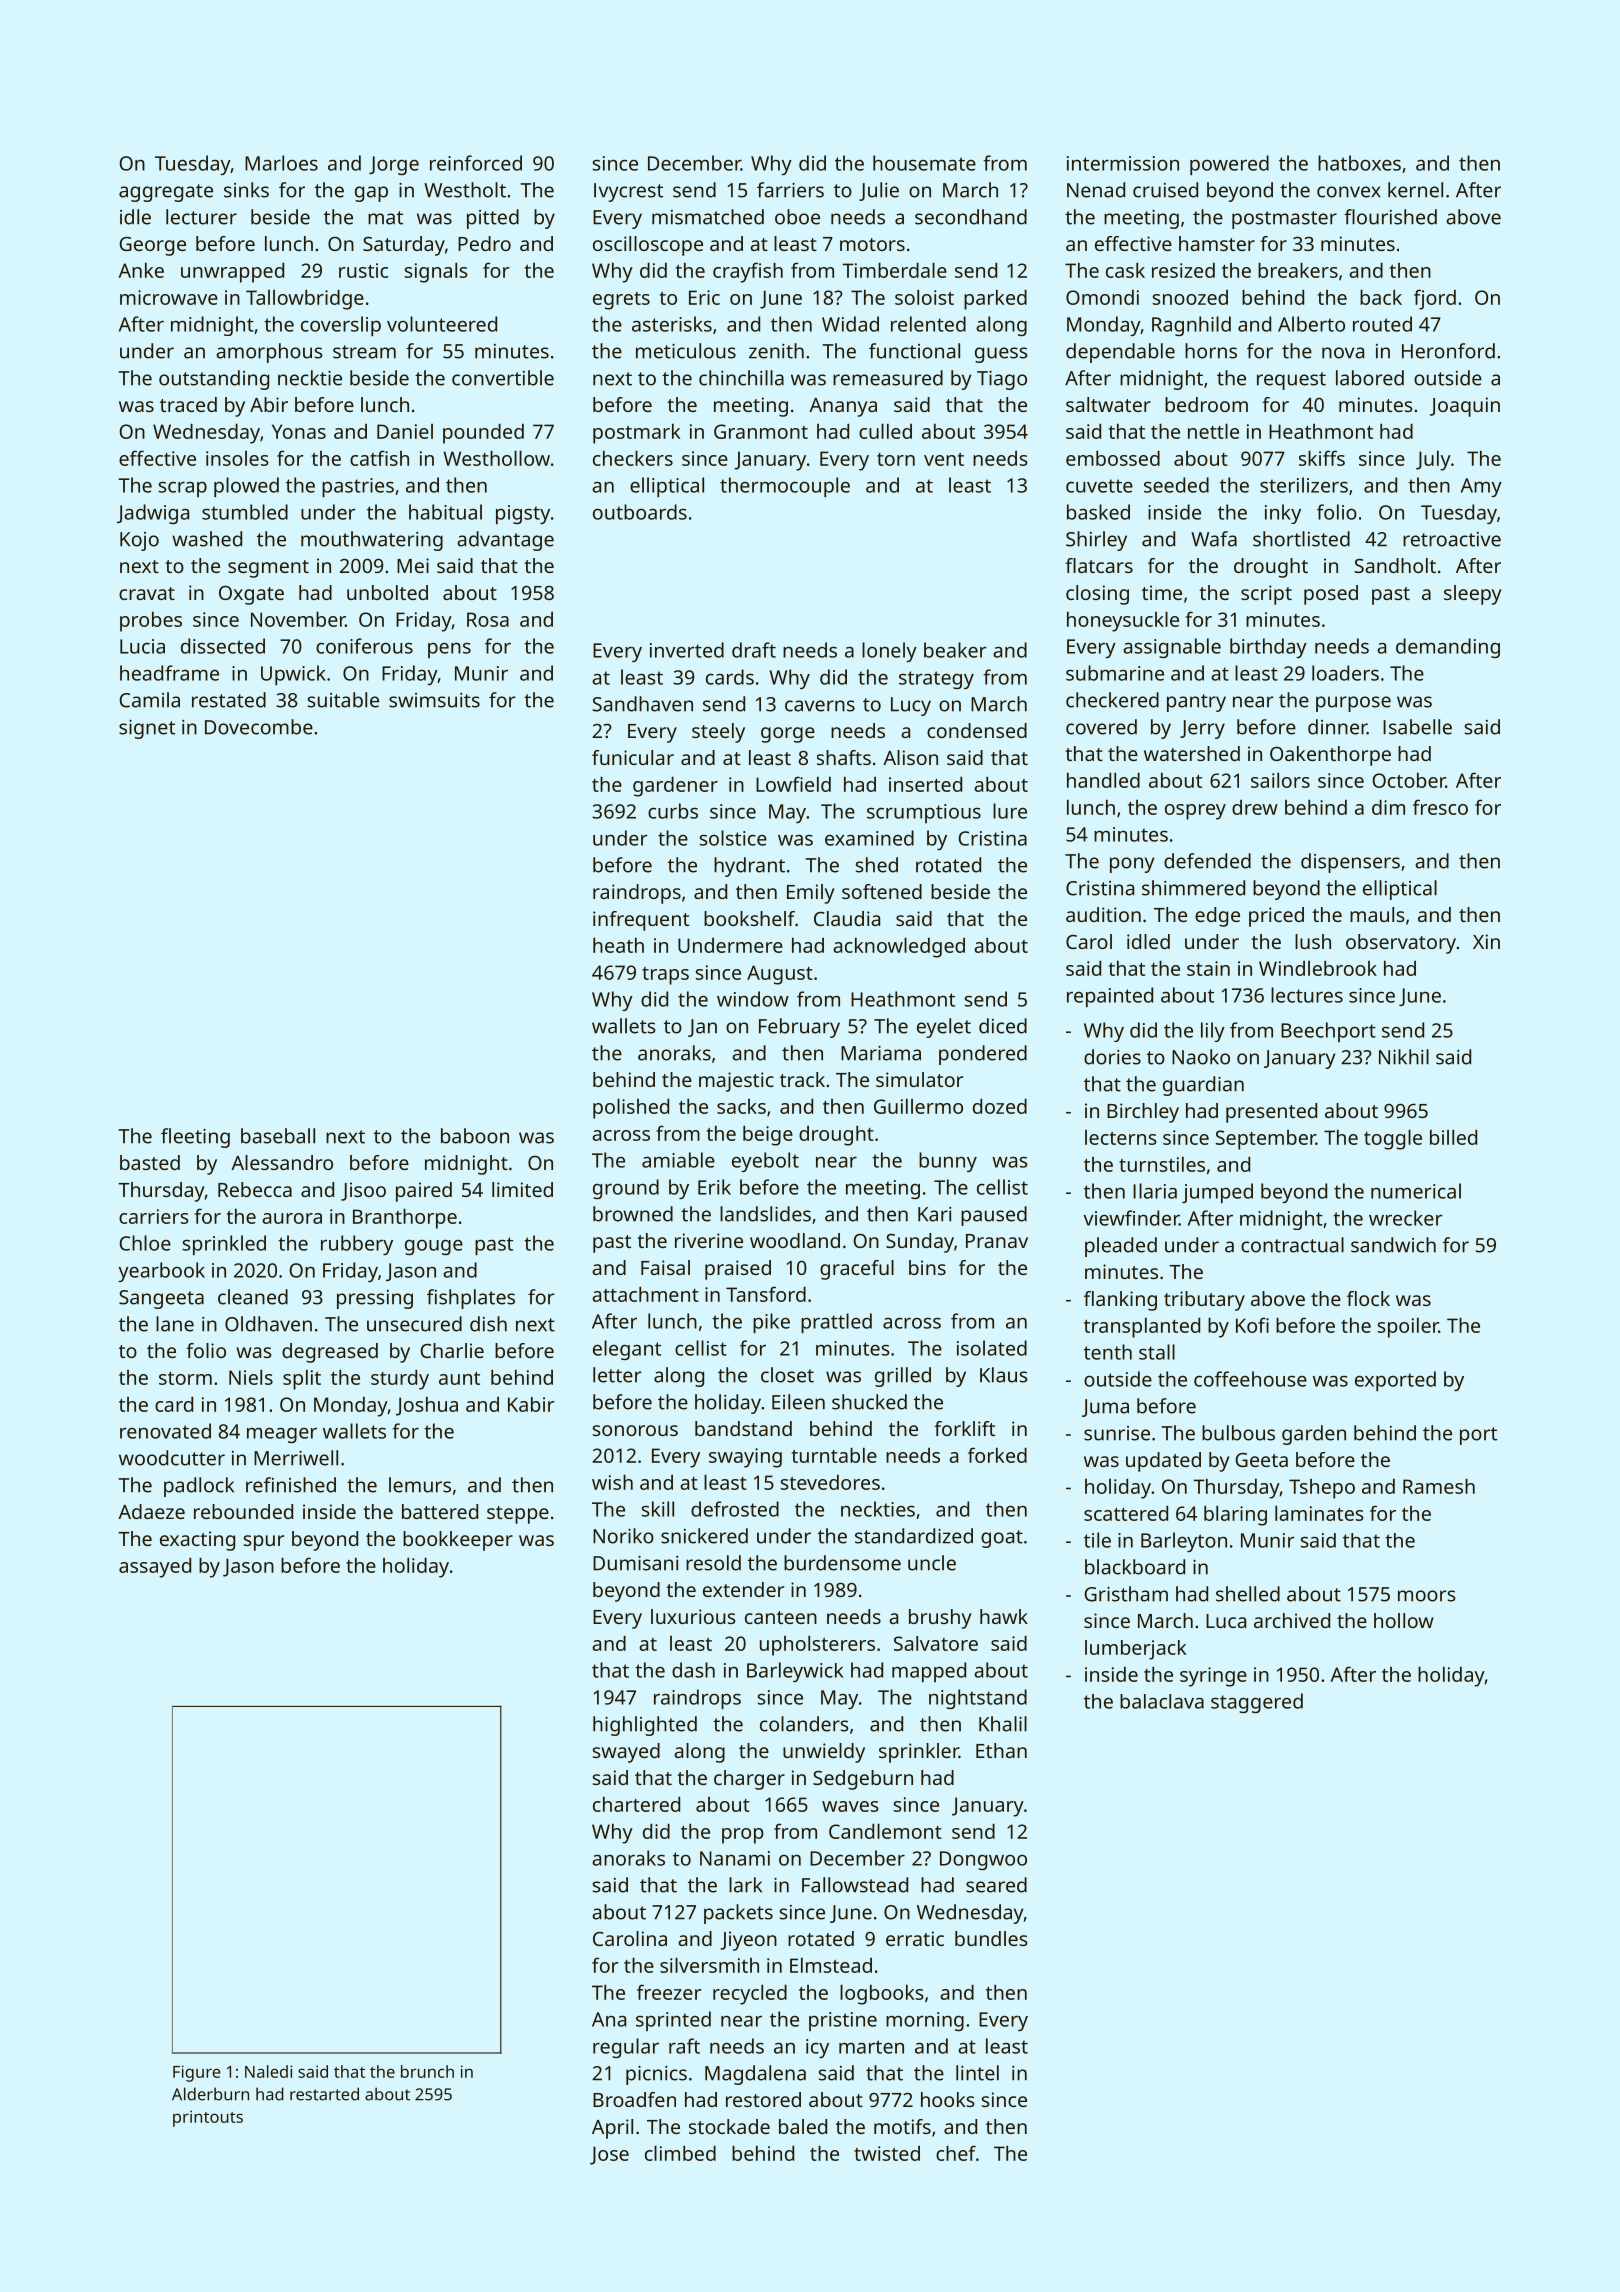 This screenshot has width=1620, height=2292. I want to click on oboe, so click(797, 217).
